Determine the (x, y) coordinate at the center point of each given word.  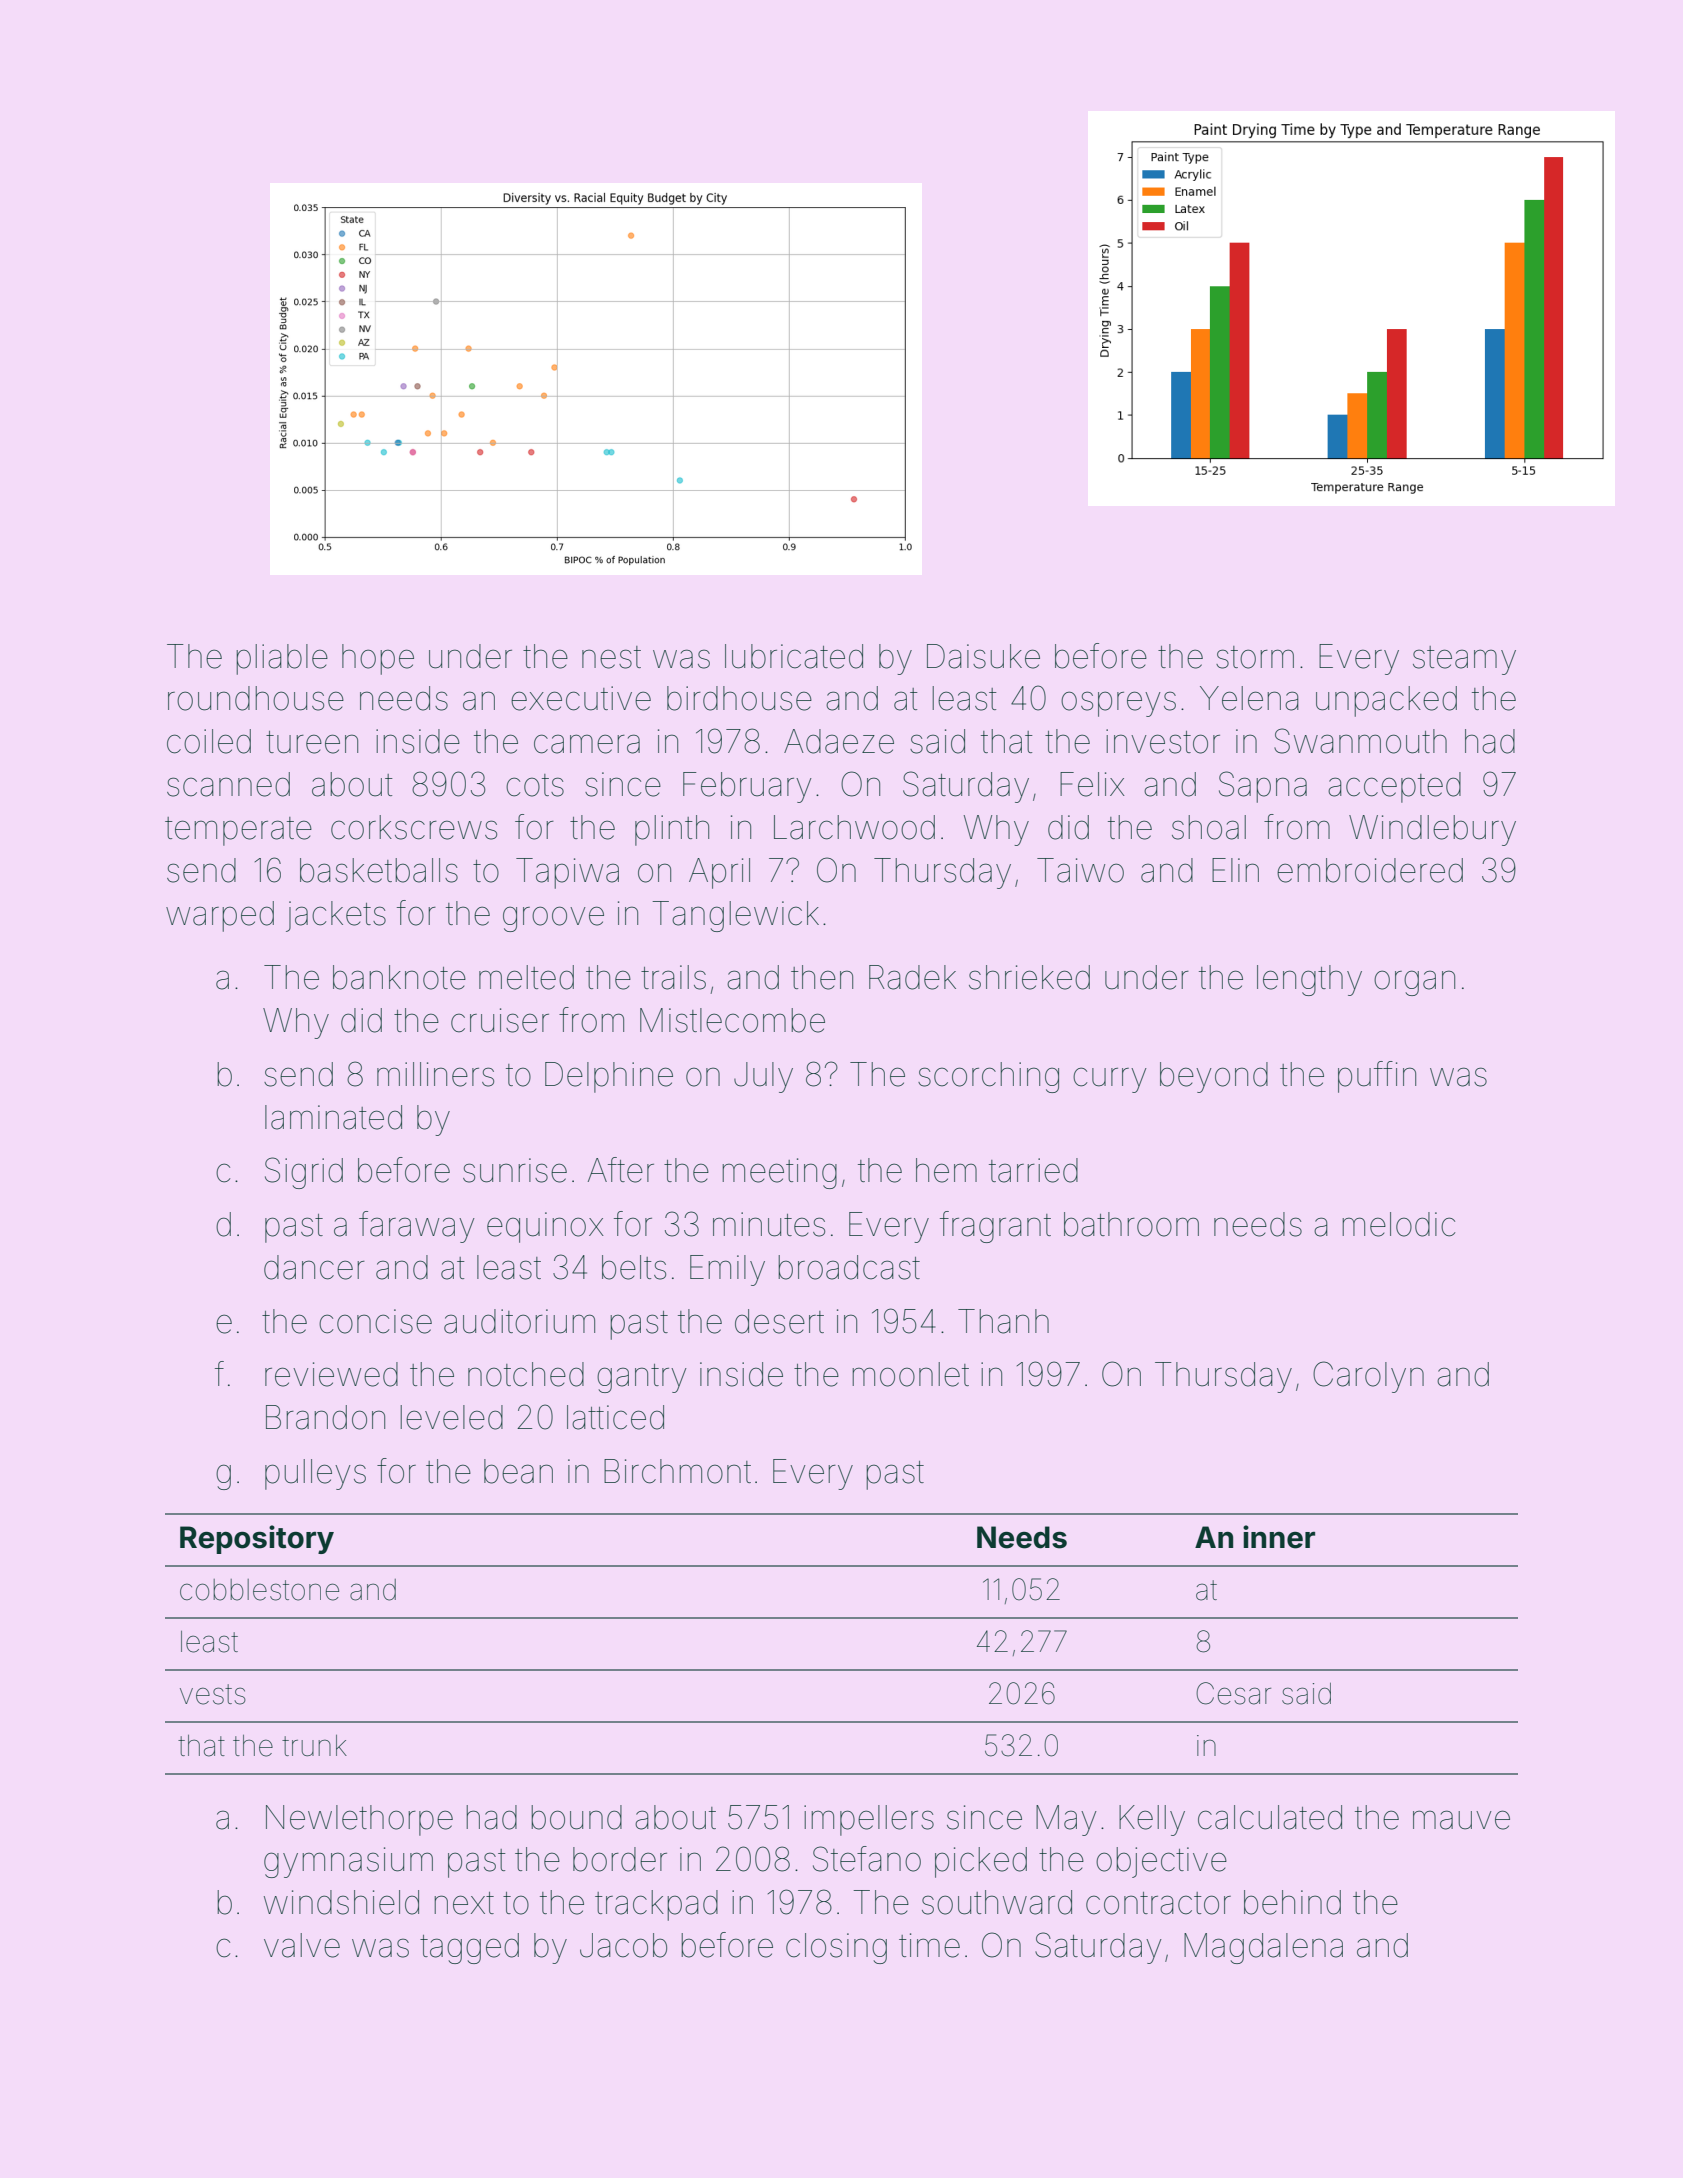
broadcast (849, 1267)
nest (611, 657)
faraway (417, 1227)
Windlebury (1432, 830)
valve (302, 1945)
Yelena (1249, 698)
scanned (228, 784)
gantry (642, 1378)
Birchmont (677, 1471)
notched (526, 1374)
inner (1279, 1537)
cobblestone (259, 1590)
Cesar (1233, 1693)
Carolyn (1368, 1377)
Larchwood (854, 827)
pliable (282, 659)
